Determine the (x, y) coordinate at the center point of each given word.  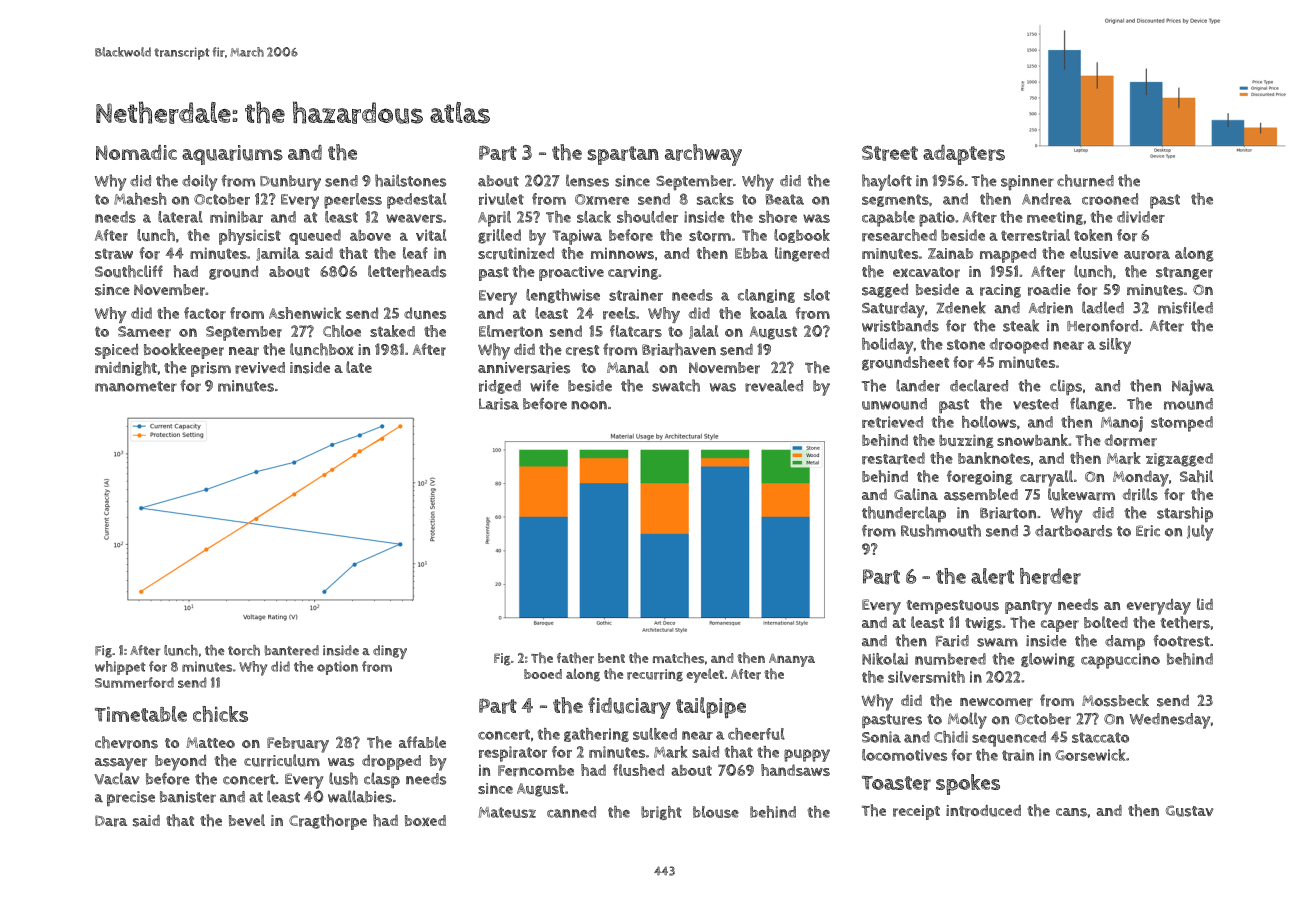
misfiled (1185, 308)
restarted (893, 458)
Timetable (141, 714)
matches (678, 658)
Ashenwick (305, 313)
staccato (1100, 737)
